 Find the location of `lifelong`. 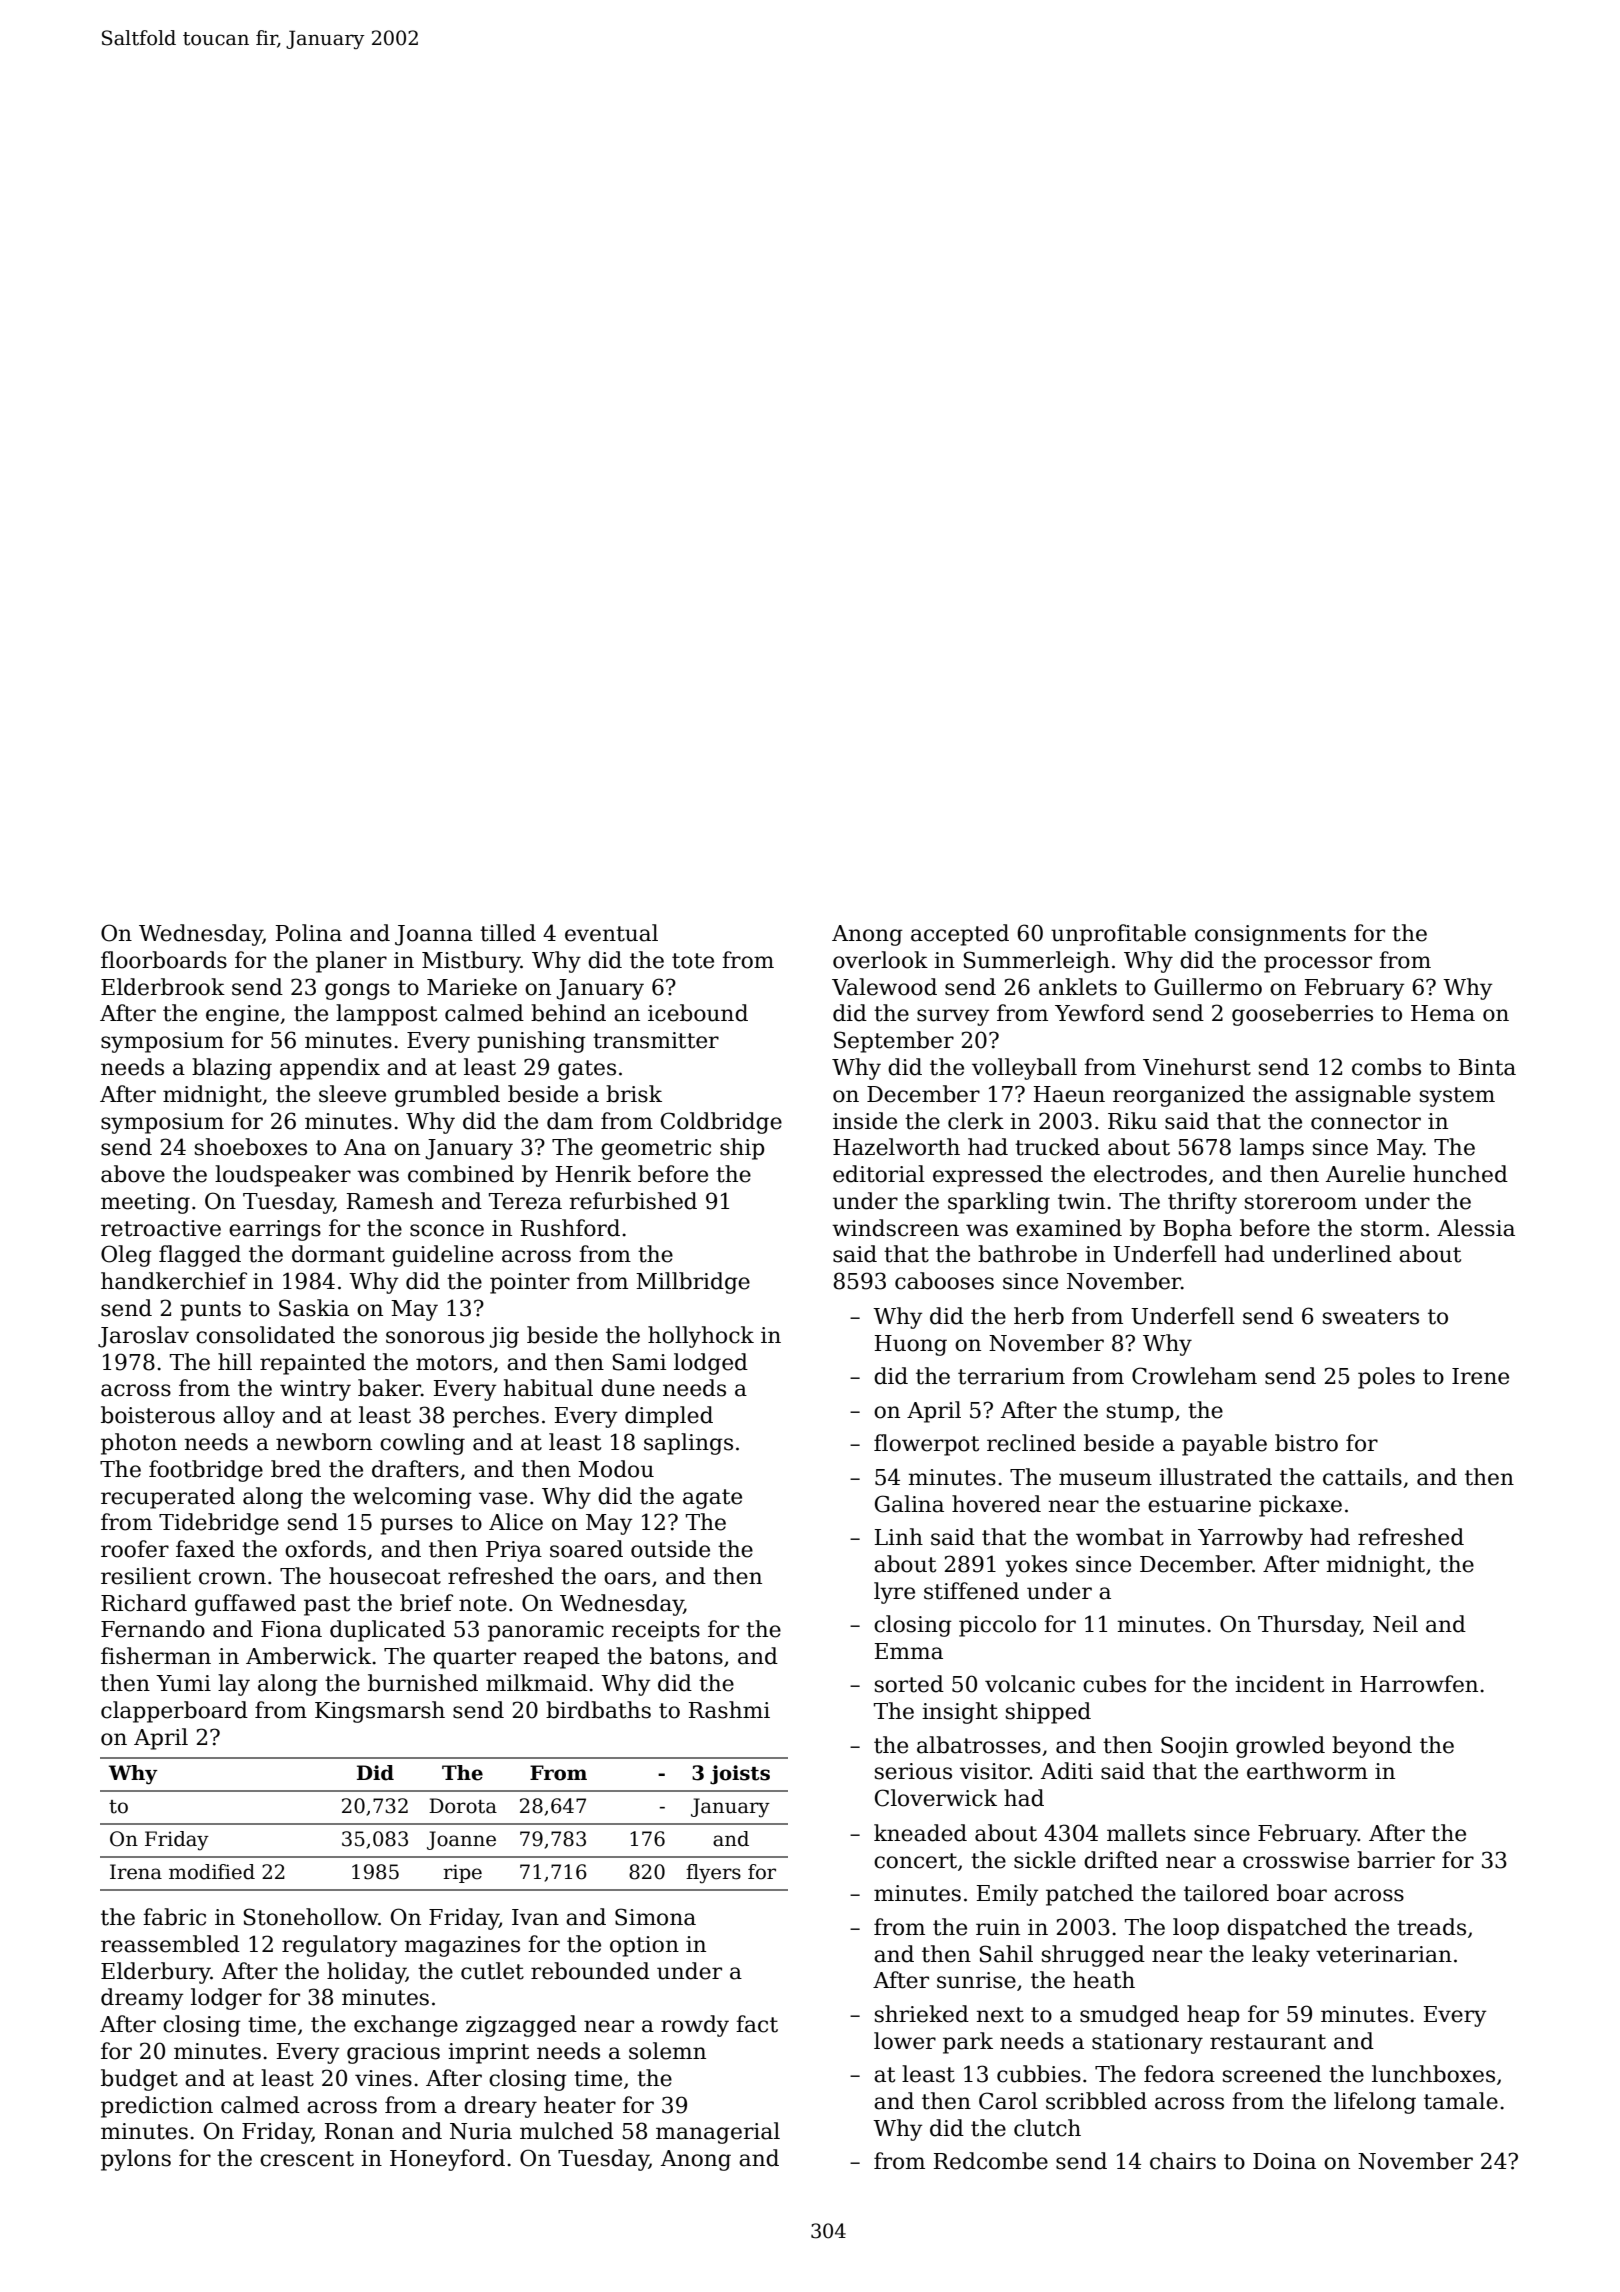

lifelong is located at coordinates (1375, 2103).
